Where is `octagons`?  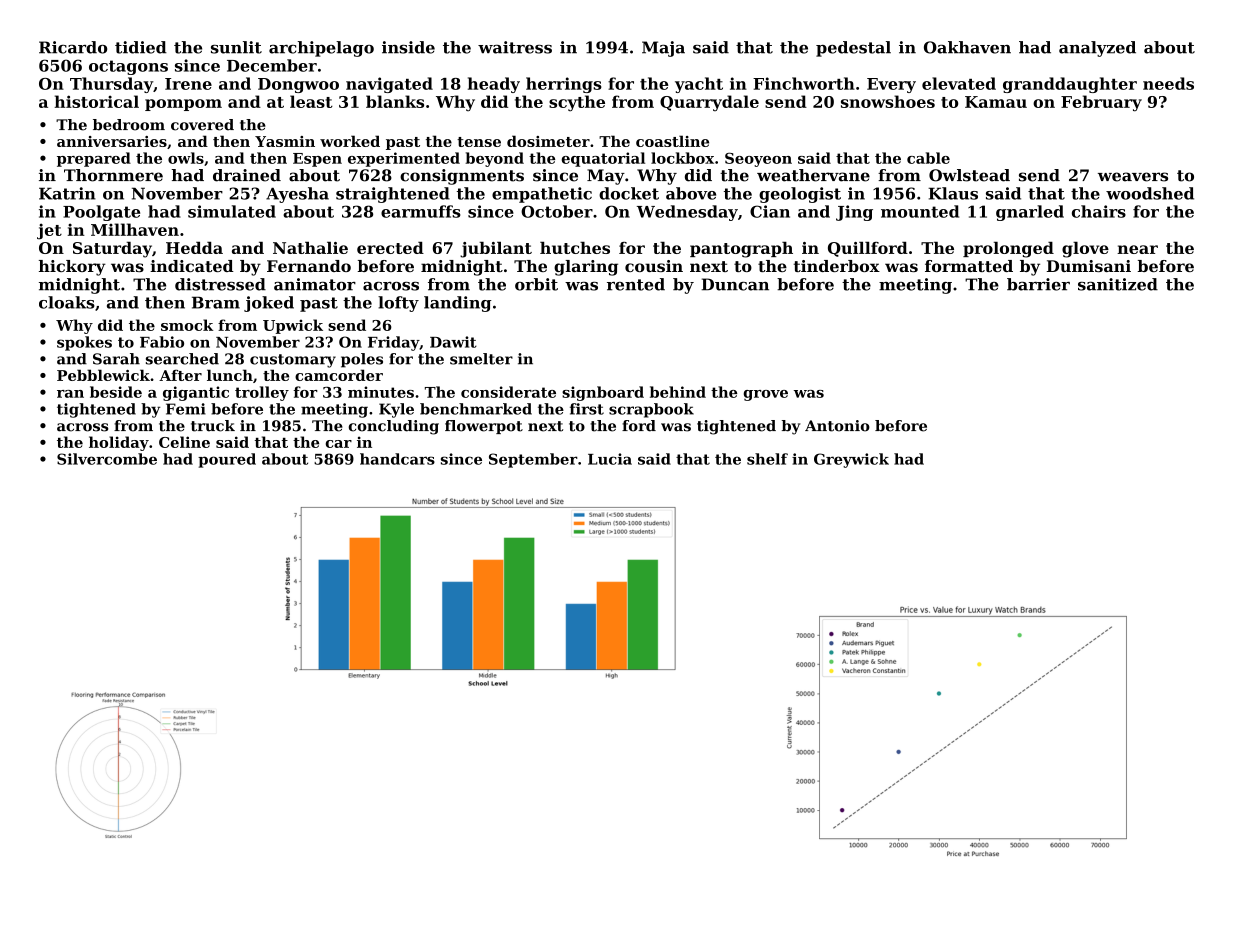
octagons is located at coordinates (128, 67).
